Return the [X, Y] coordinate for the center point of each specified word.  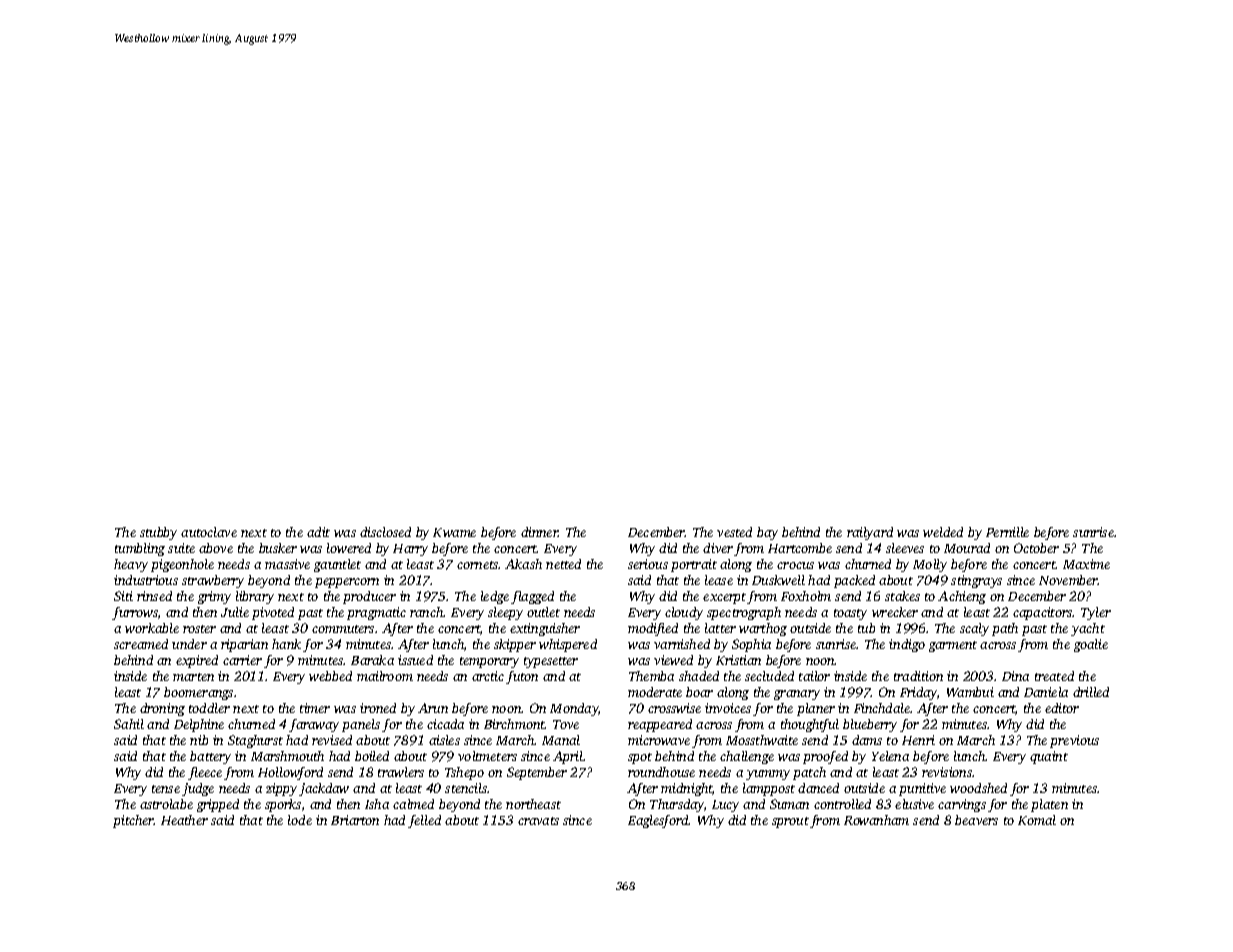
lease [719, 580]
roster [199, 629]
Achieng [962, 597]
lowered [349, 548]
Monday [574, 709]
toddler [209, 708]
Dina [1015, 676]
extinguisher [545, 629]
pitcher [133, 821]
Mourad [967, 548]
